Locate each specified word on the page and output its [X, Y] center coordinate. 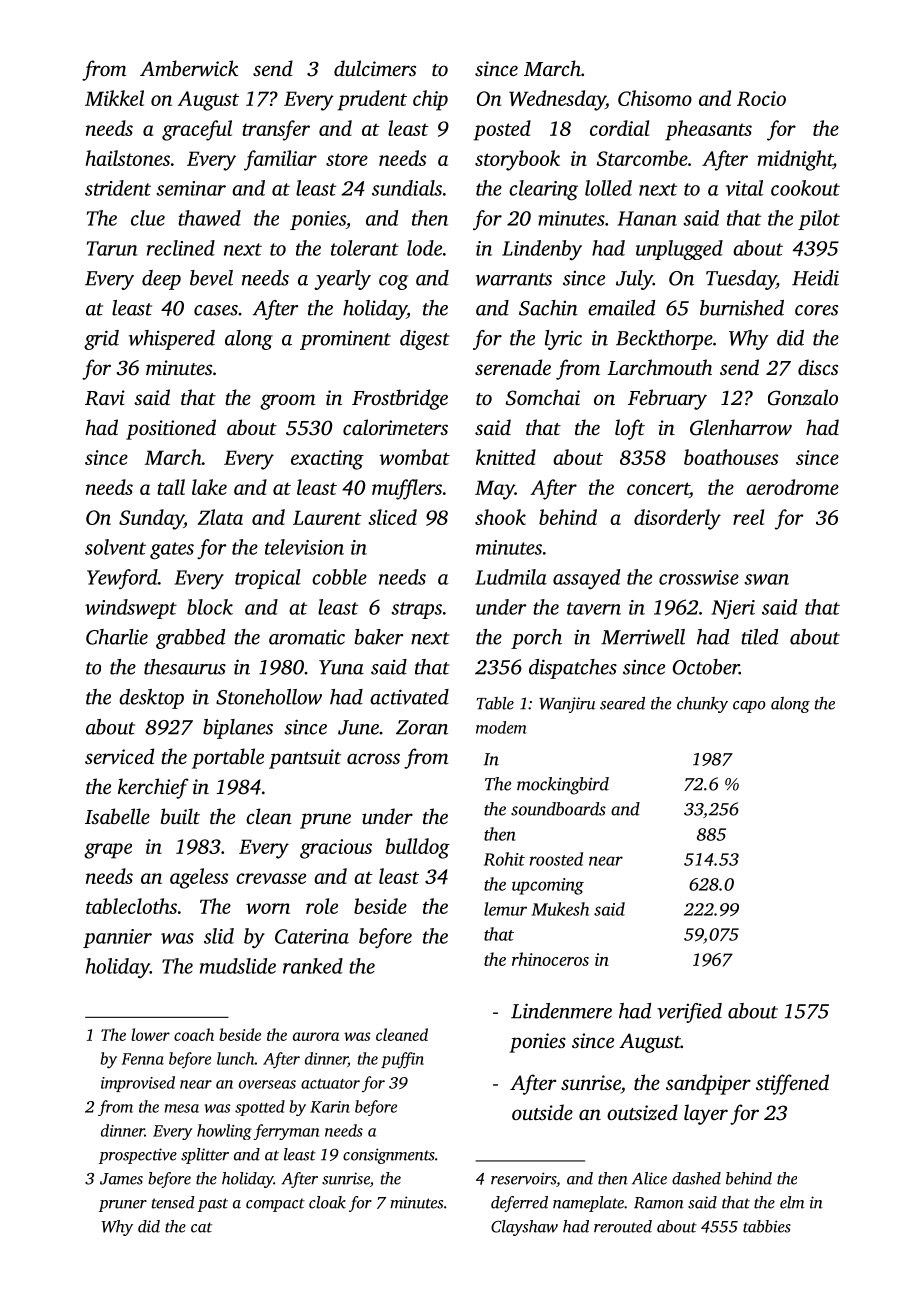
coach [194, 1034]
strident [118, 188]
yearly [342, 280]
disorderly [677, 519]
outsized [642, 1112]
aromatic [307, 637]
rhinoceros [550, 959]
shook [500, 517]
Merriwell [643, 637]
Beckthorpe [664, 340]
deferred [519, 1204]
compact [275, 1205]
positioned [171, 429]
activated [409, 697]
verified [689, 1013]
